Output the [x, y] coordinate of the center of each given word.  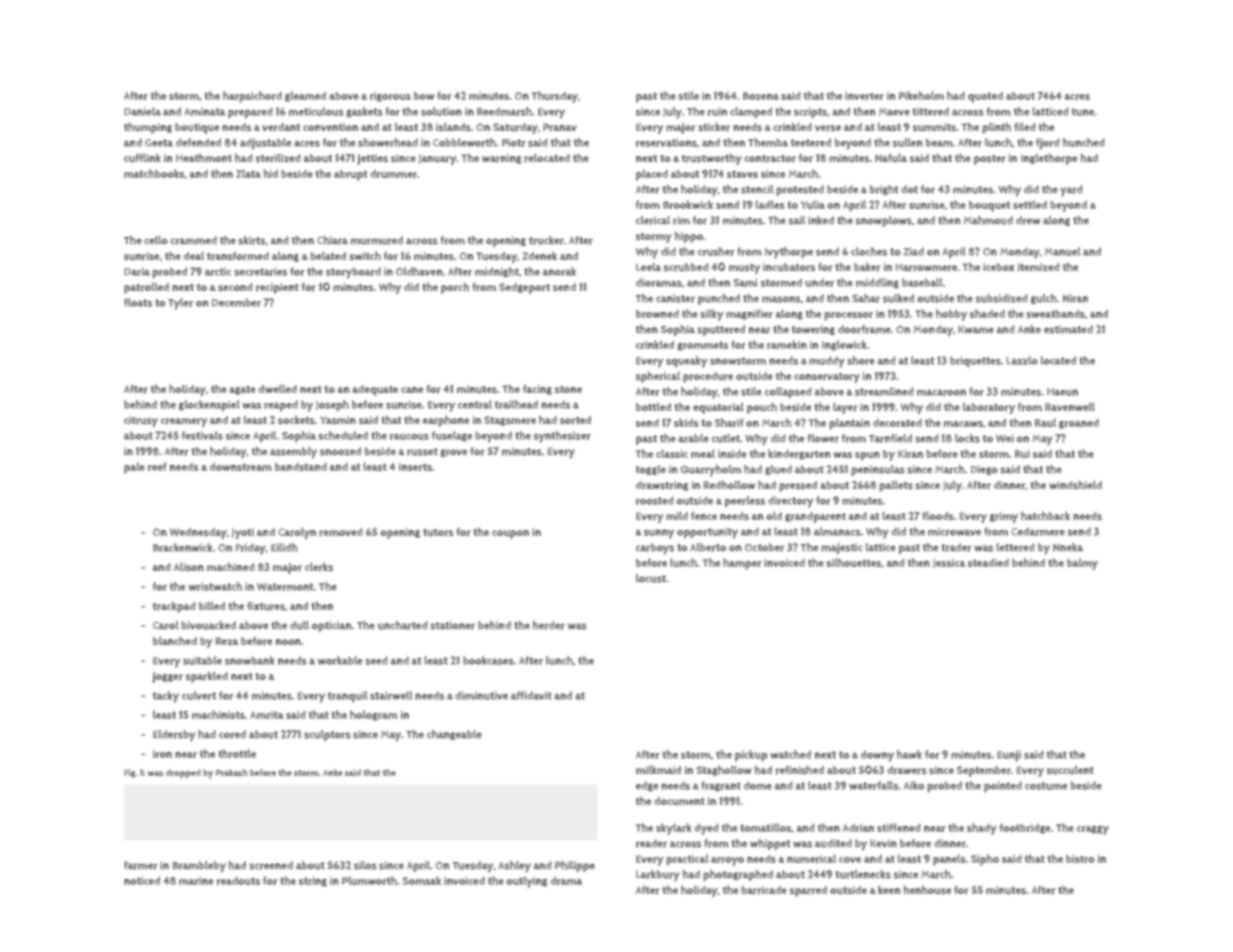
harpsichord [252, 97]
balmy [1082, 564]
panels [949, 860]
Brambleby [199, 867]
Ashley [514, 867]
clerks [319, 567]
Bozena [761, 96]
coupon [510, 534]
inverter [864, 96]
